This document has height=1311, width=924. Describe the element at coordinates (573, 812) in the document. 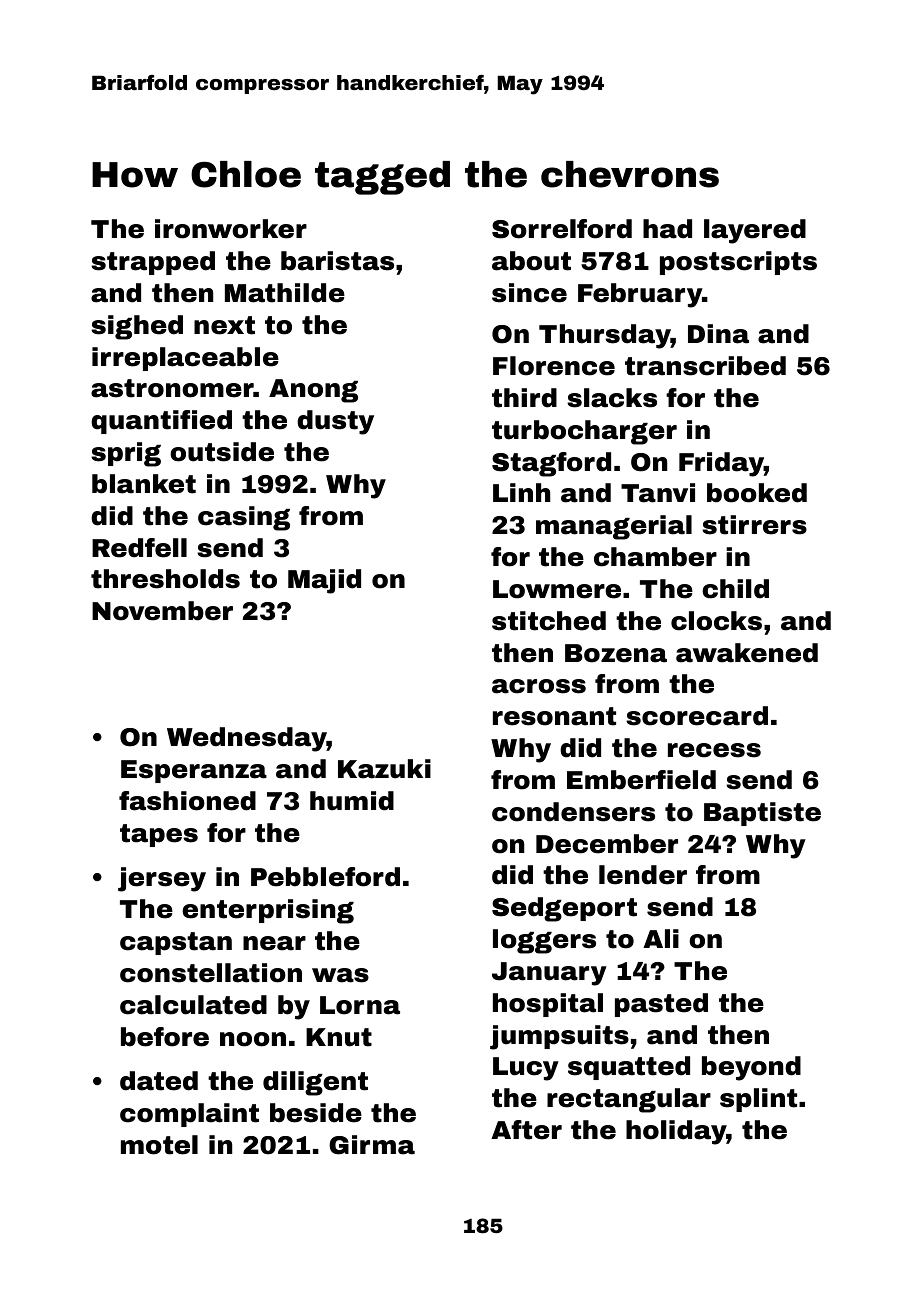

I see `condensers` at that location.
